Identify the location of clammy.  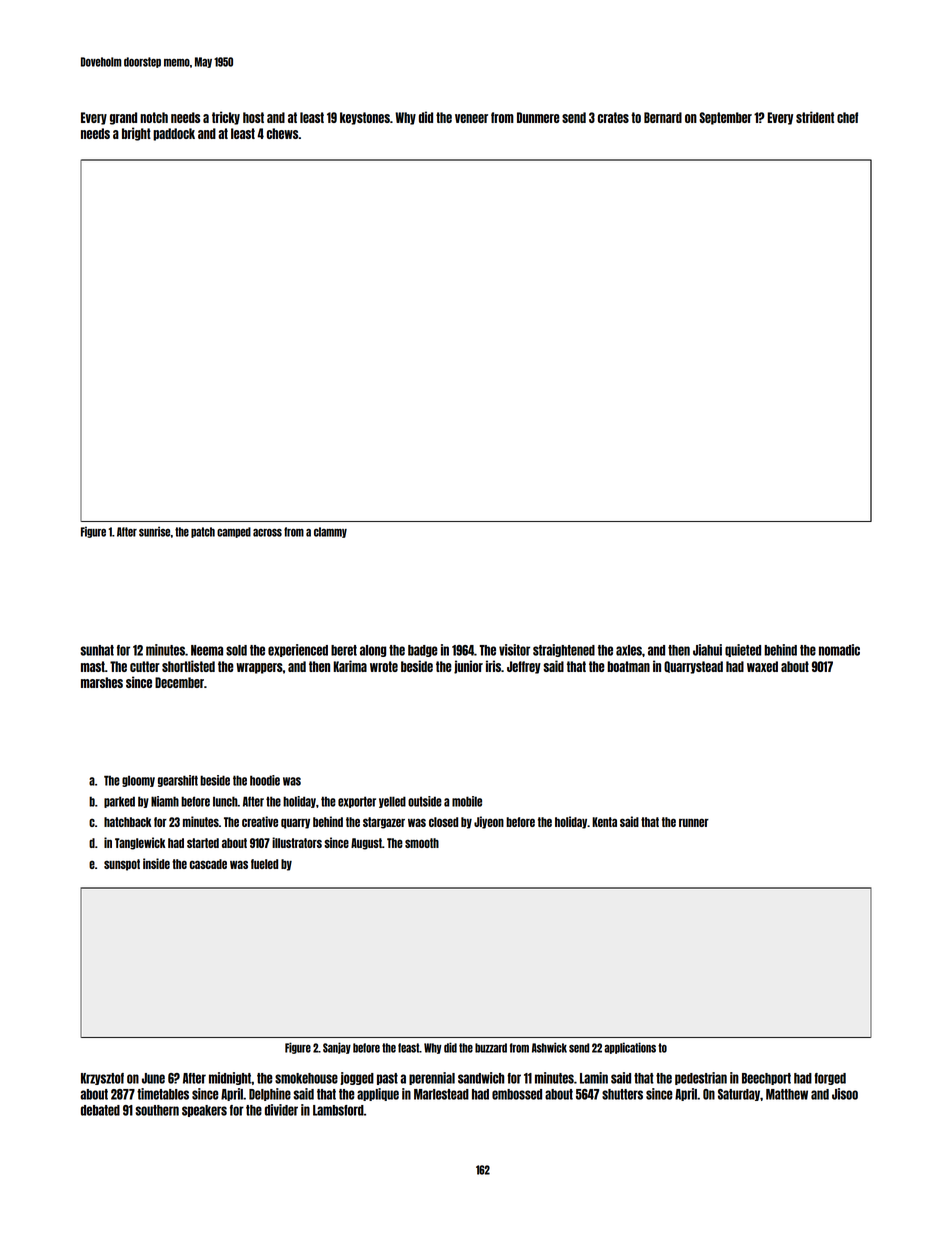
(330, 532).
